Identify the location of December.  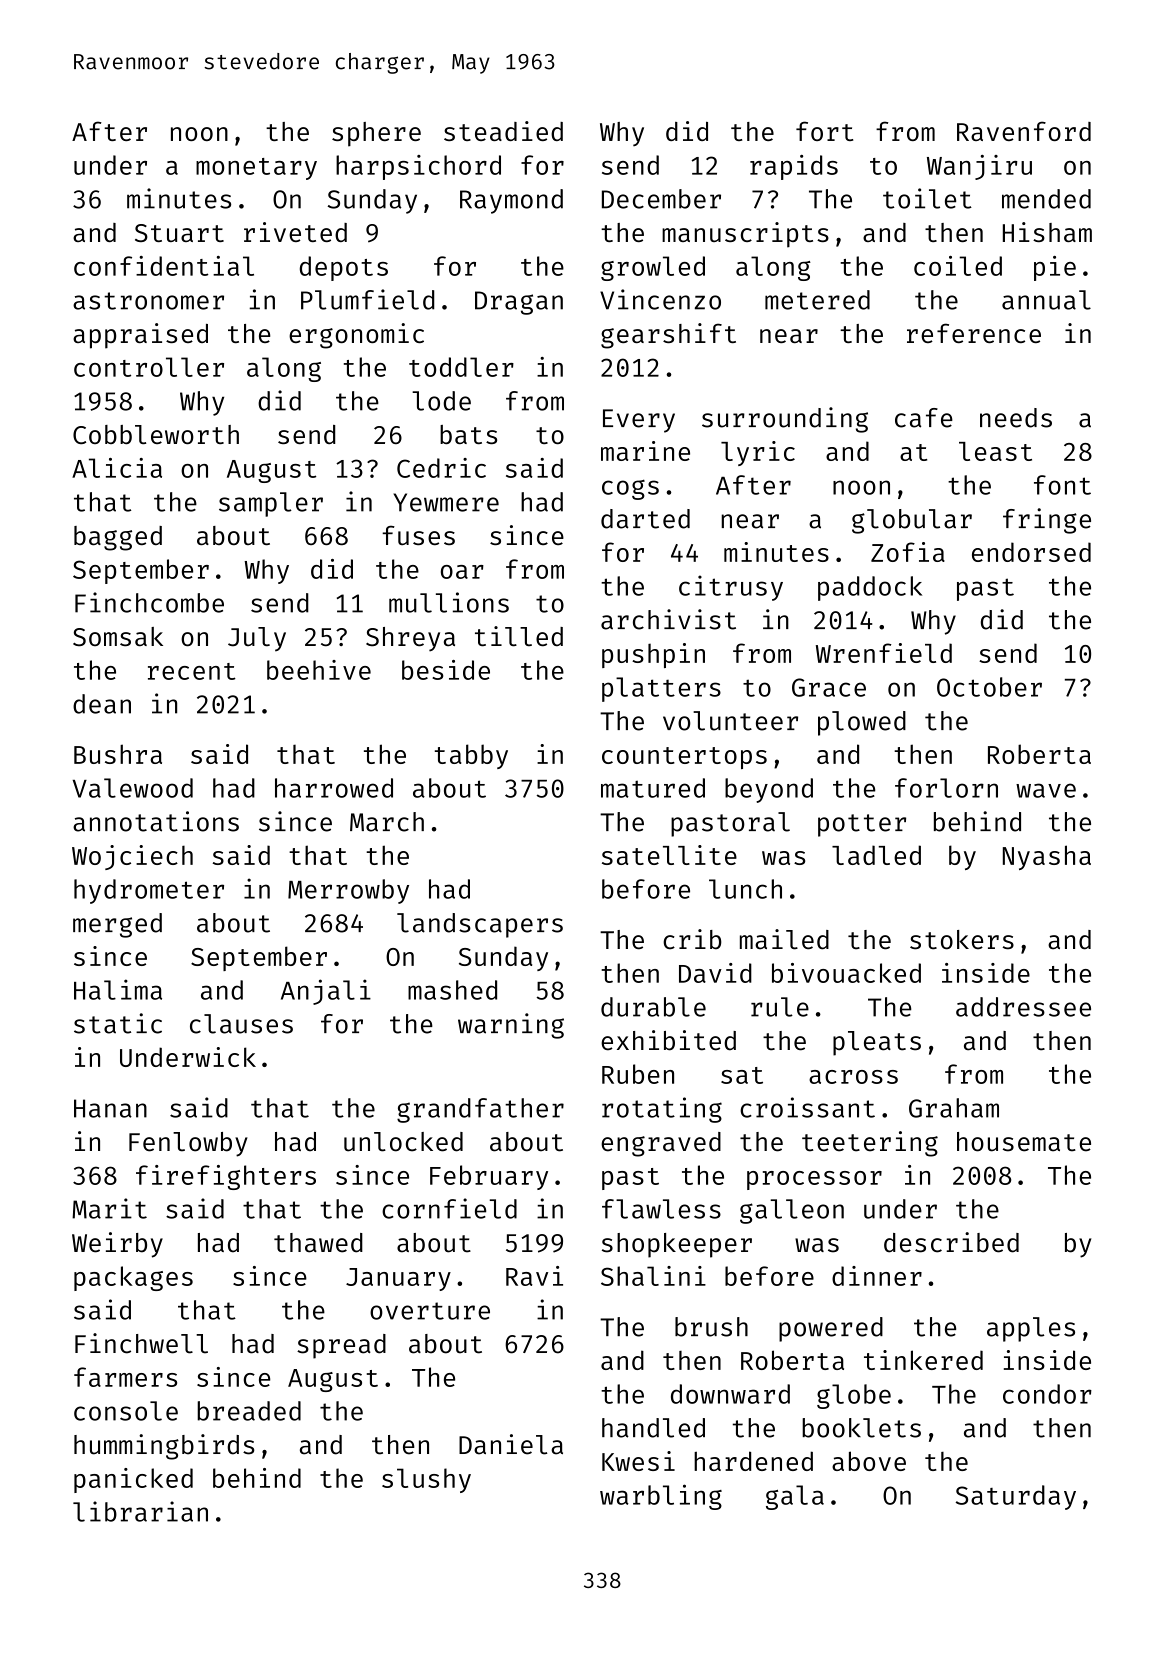
(661, 199).
